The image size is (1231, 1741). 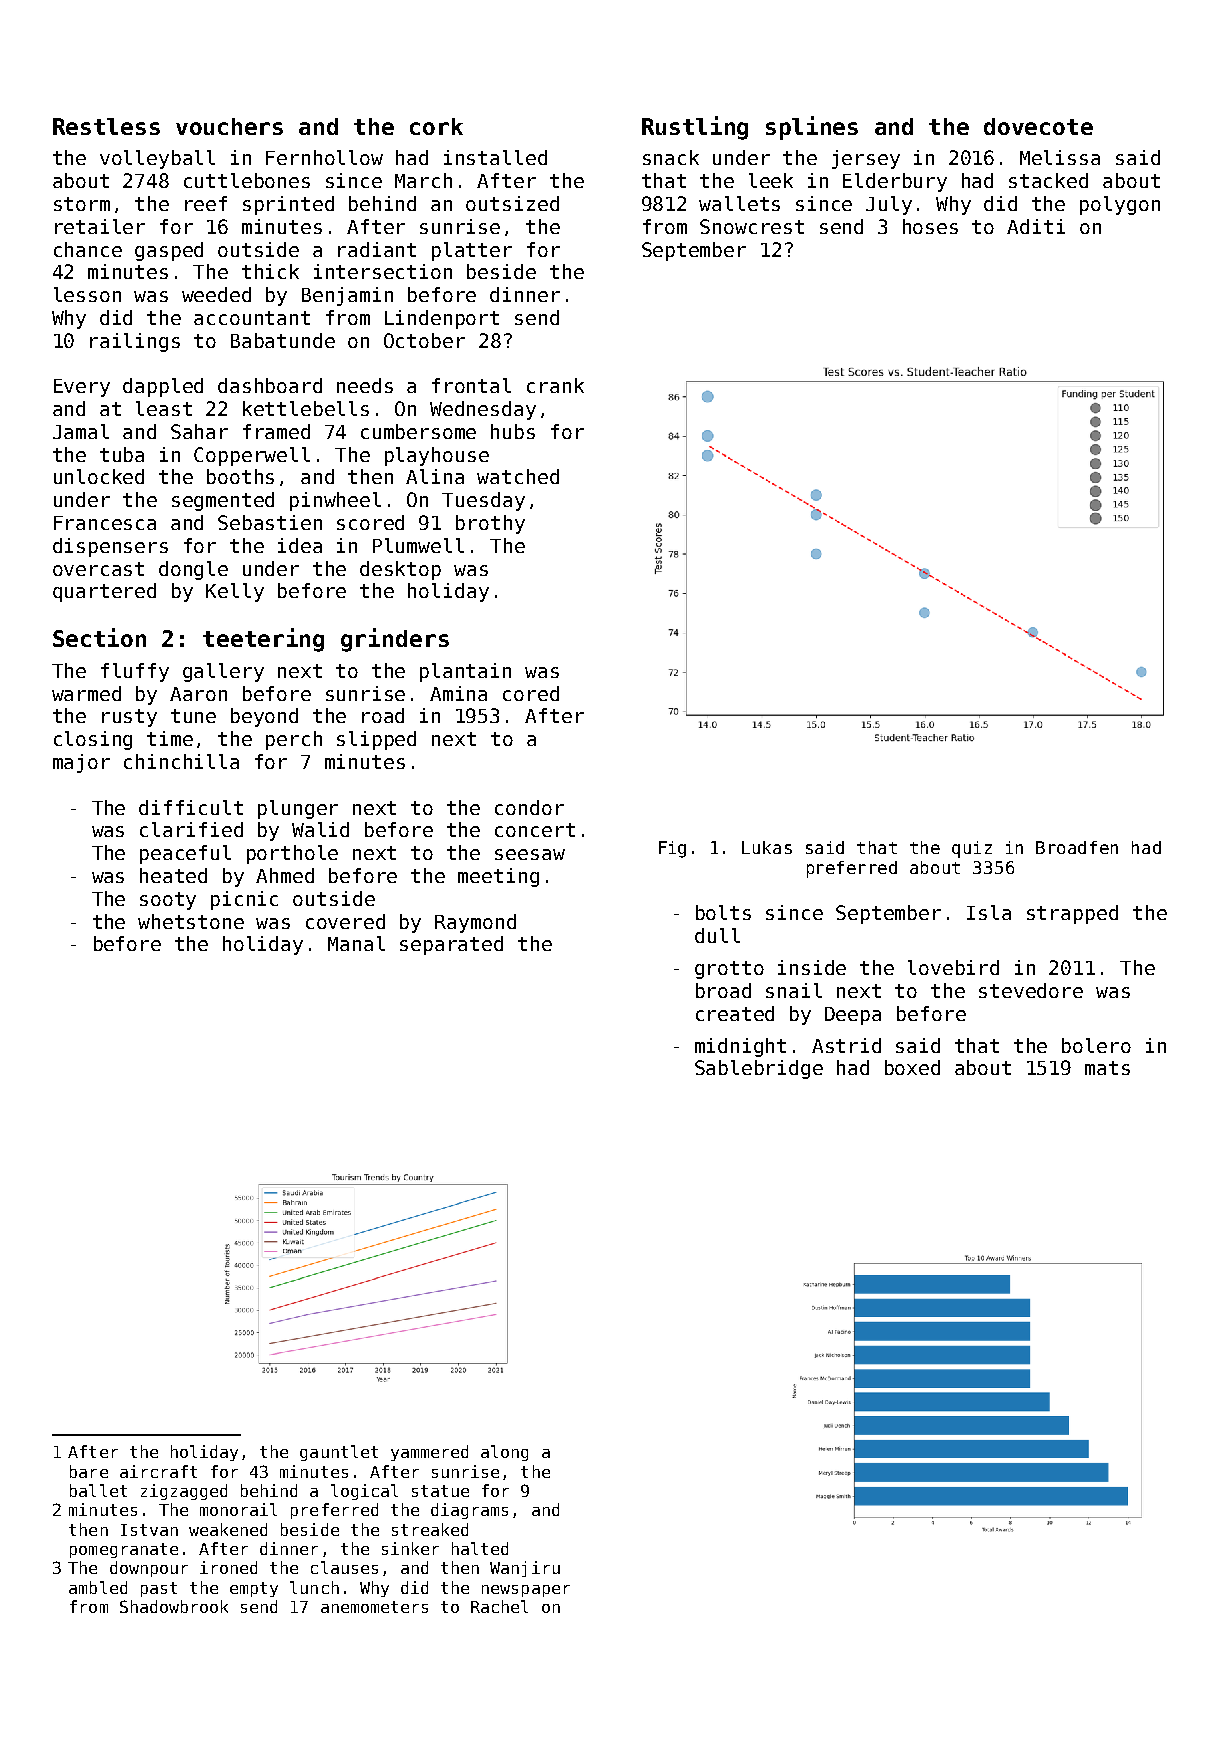 I want to click on Elderbury, so click(x=895, y=182).
